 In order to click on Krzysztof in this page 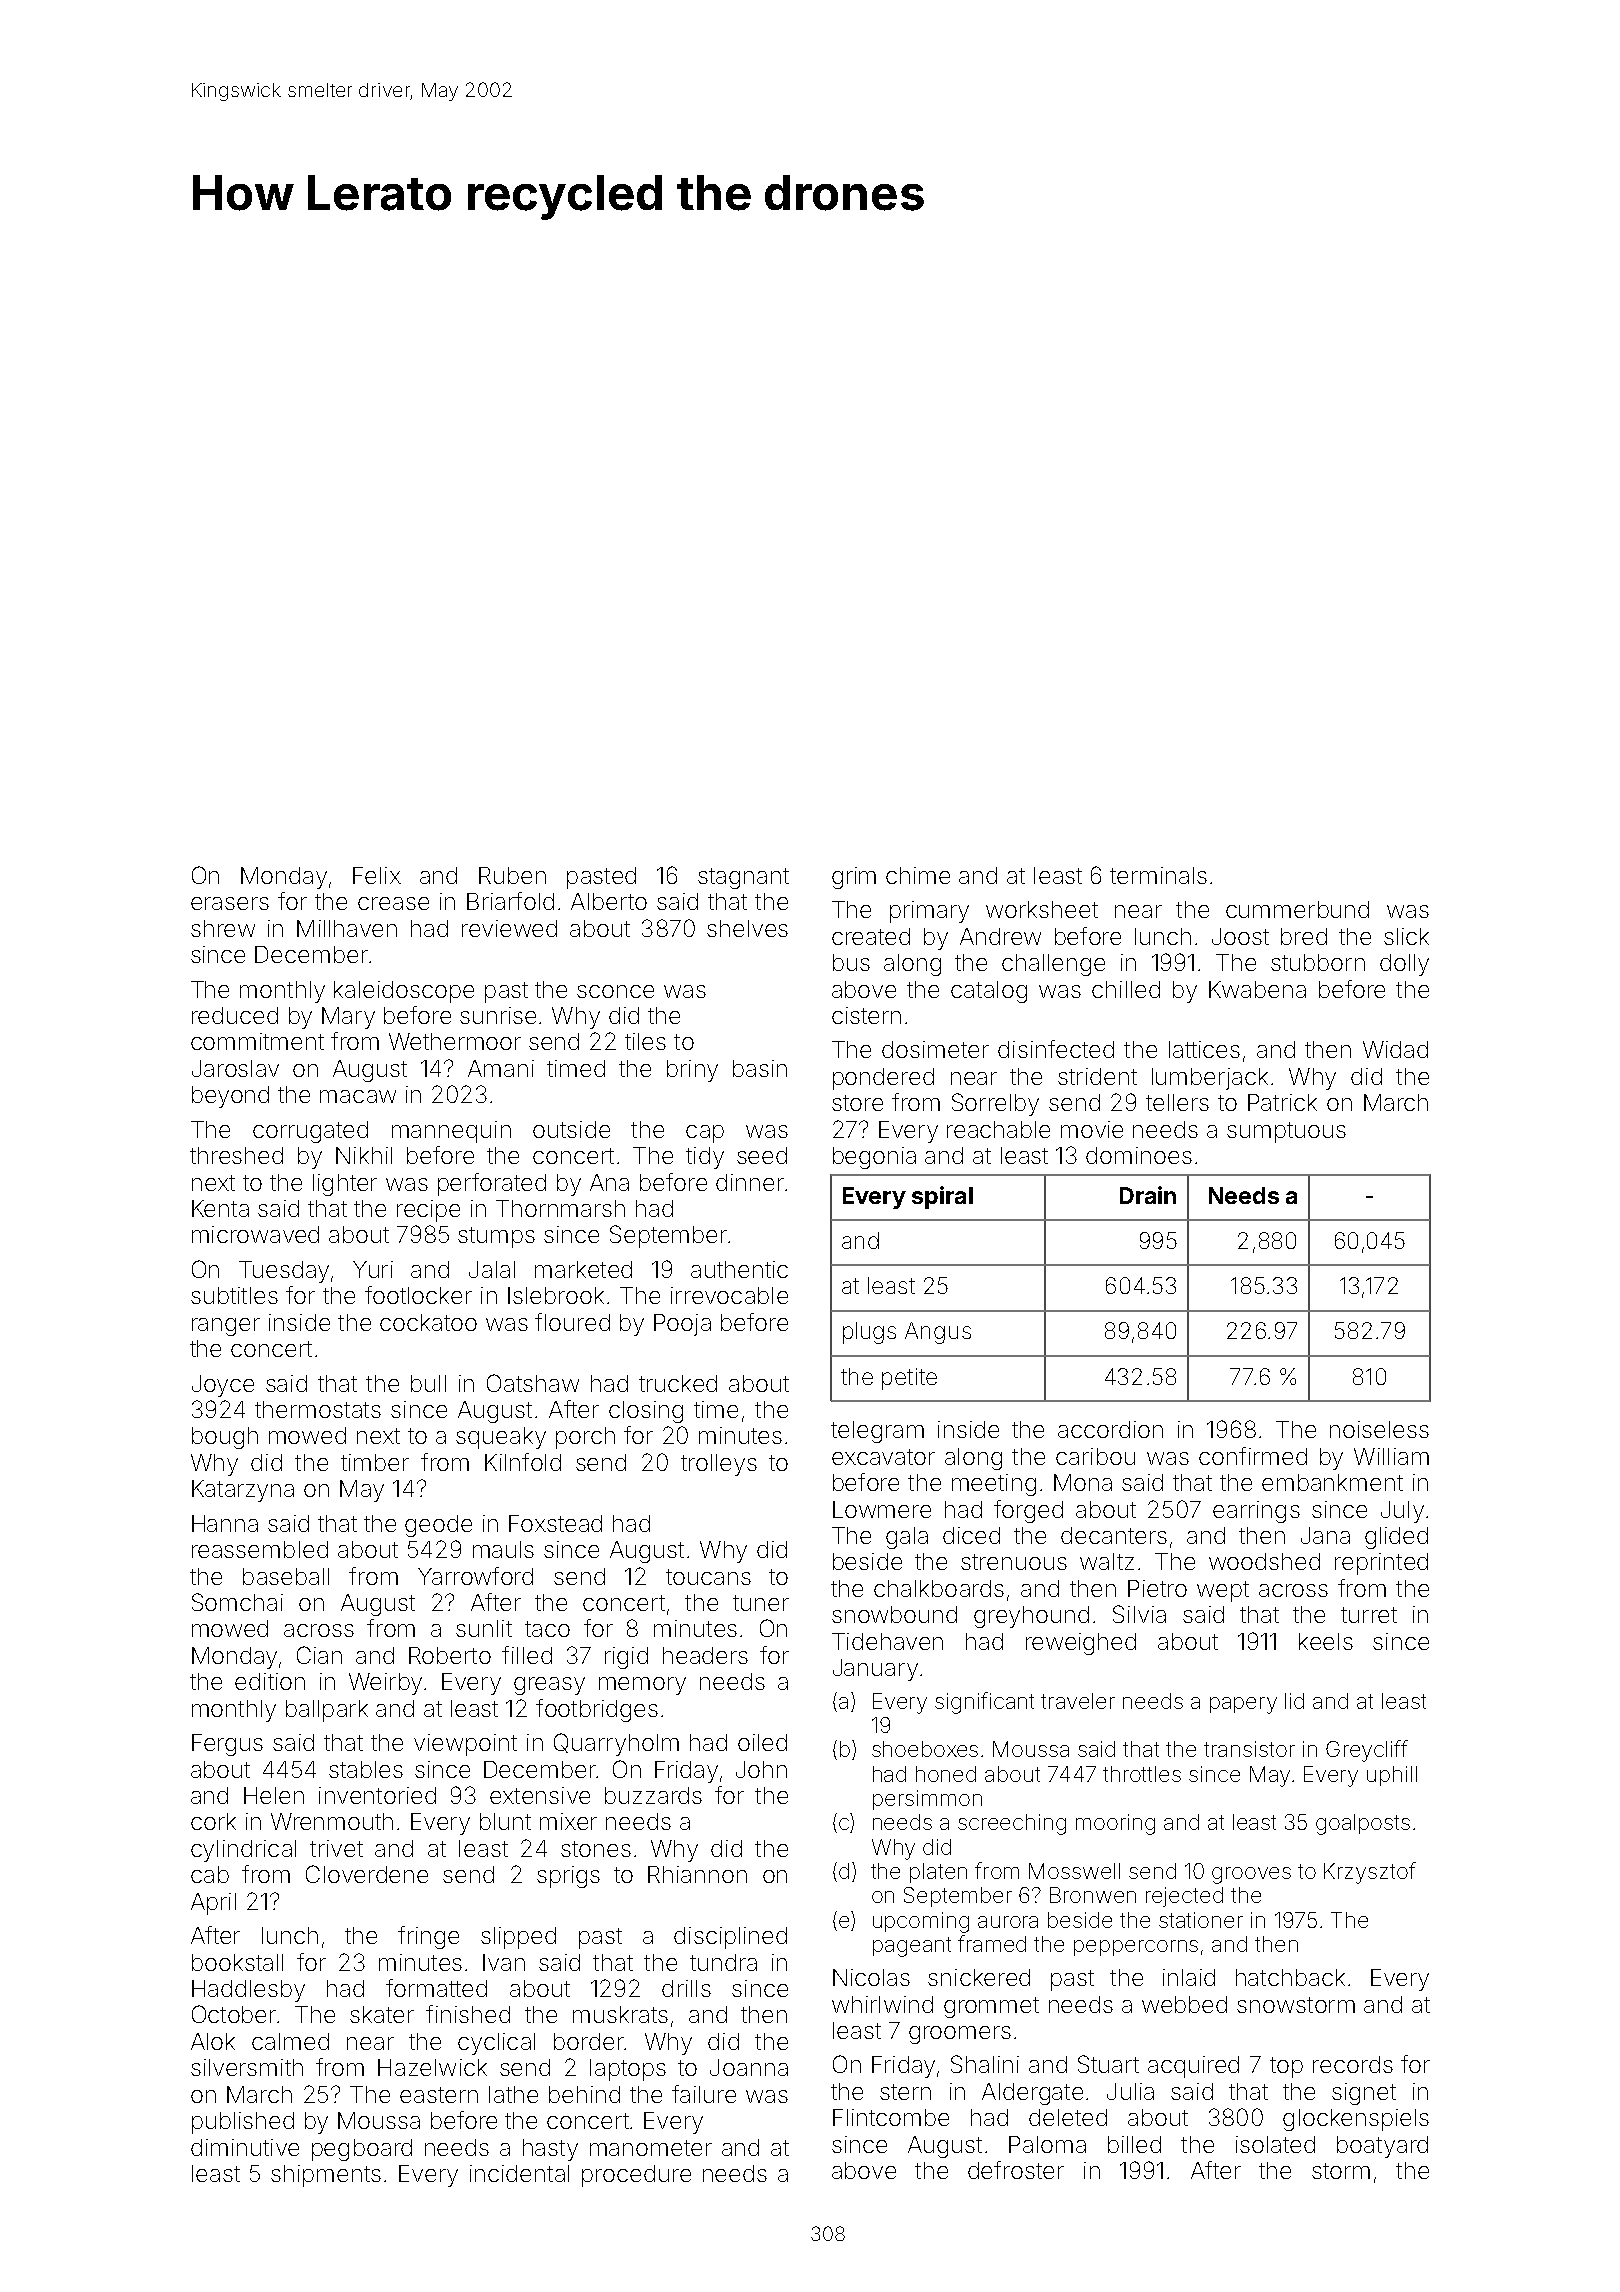, I will do `click(1370, 1873)`.
